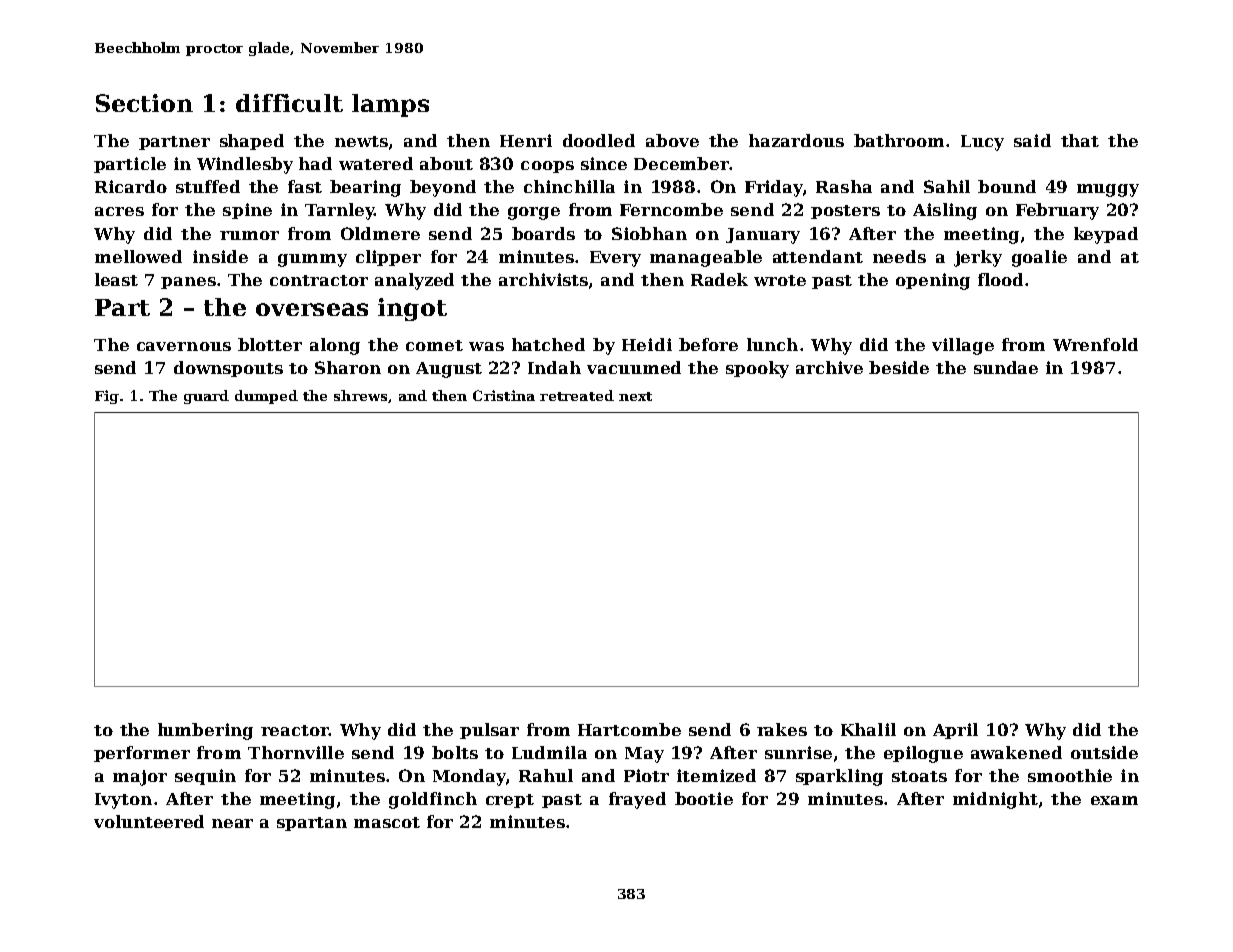 This screenshot has width=1233, height=952. I want to click on Sahil, so click(947, 186).
